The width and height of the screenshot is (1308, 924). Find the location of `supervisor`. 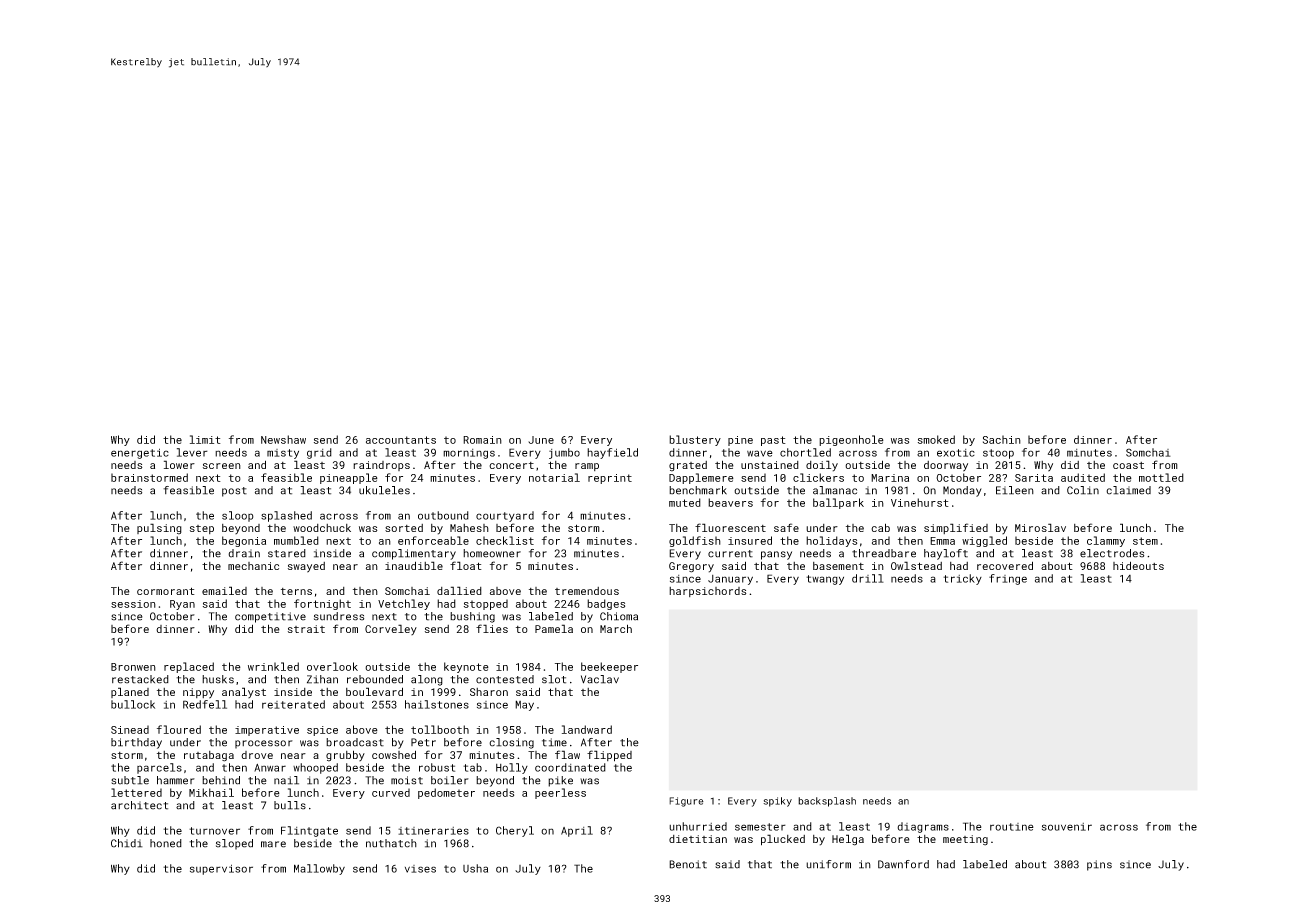

supervisor is located at coordinates (221, 869).
